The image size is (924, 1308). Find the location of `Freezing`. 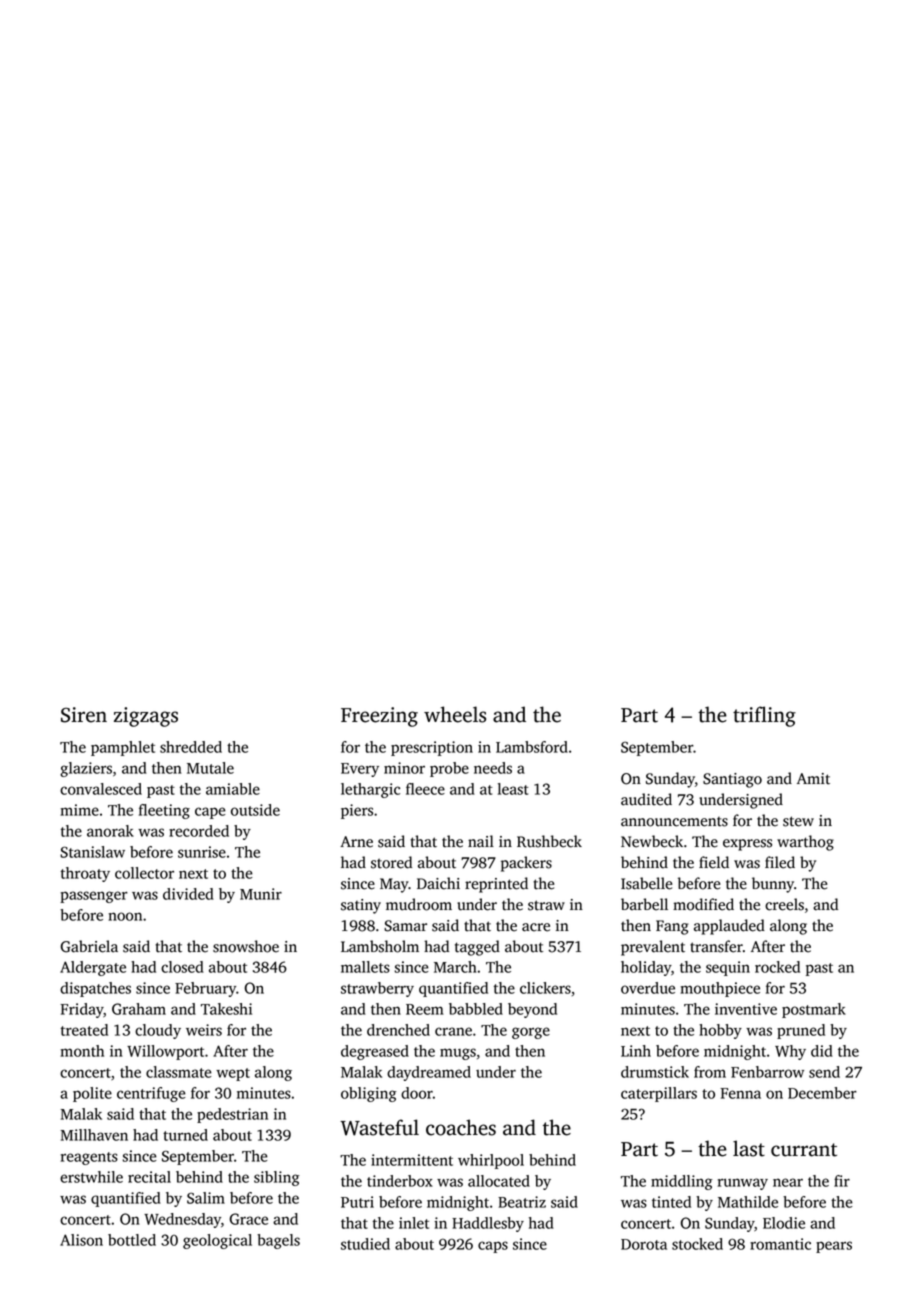

Freezing is located at coordinates (379, 717).
